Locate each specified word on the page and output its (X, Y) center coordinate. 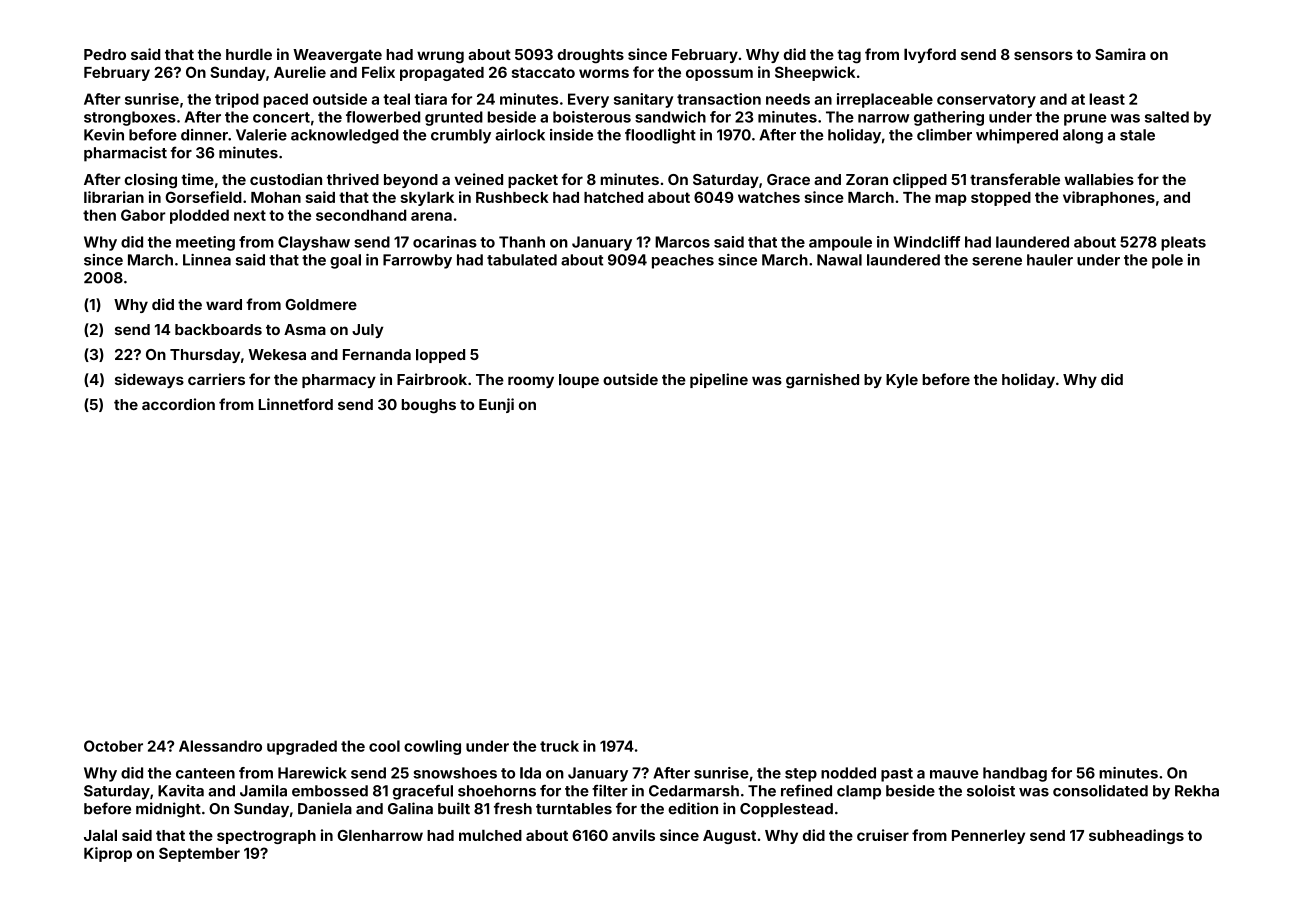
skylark (427, 198)
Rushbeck (512, 197)
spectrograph (266, 837)
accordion (178, 404)
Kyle (902, 381)
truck (559, 746)
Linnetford (296, 404)
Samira (1120, 54)
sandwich (670, 117)
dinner (204, 135)
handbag (1015, 774)
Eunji (496, 405)
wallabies (1099, 179)
